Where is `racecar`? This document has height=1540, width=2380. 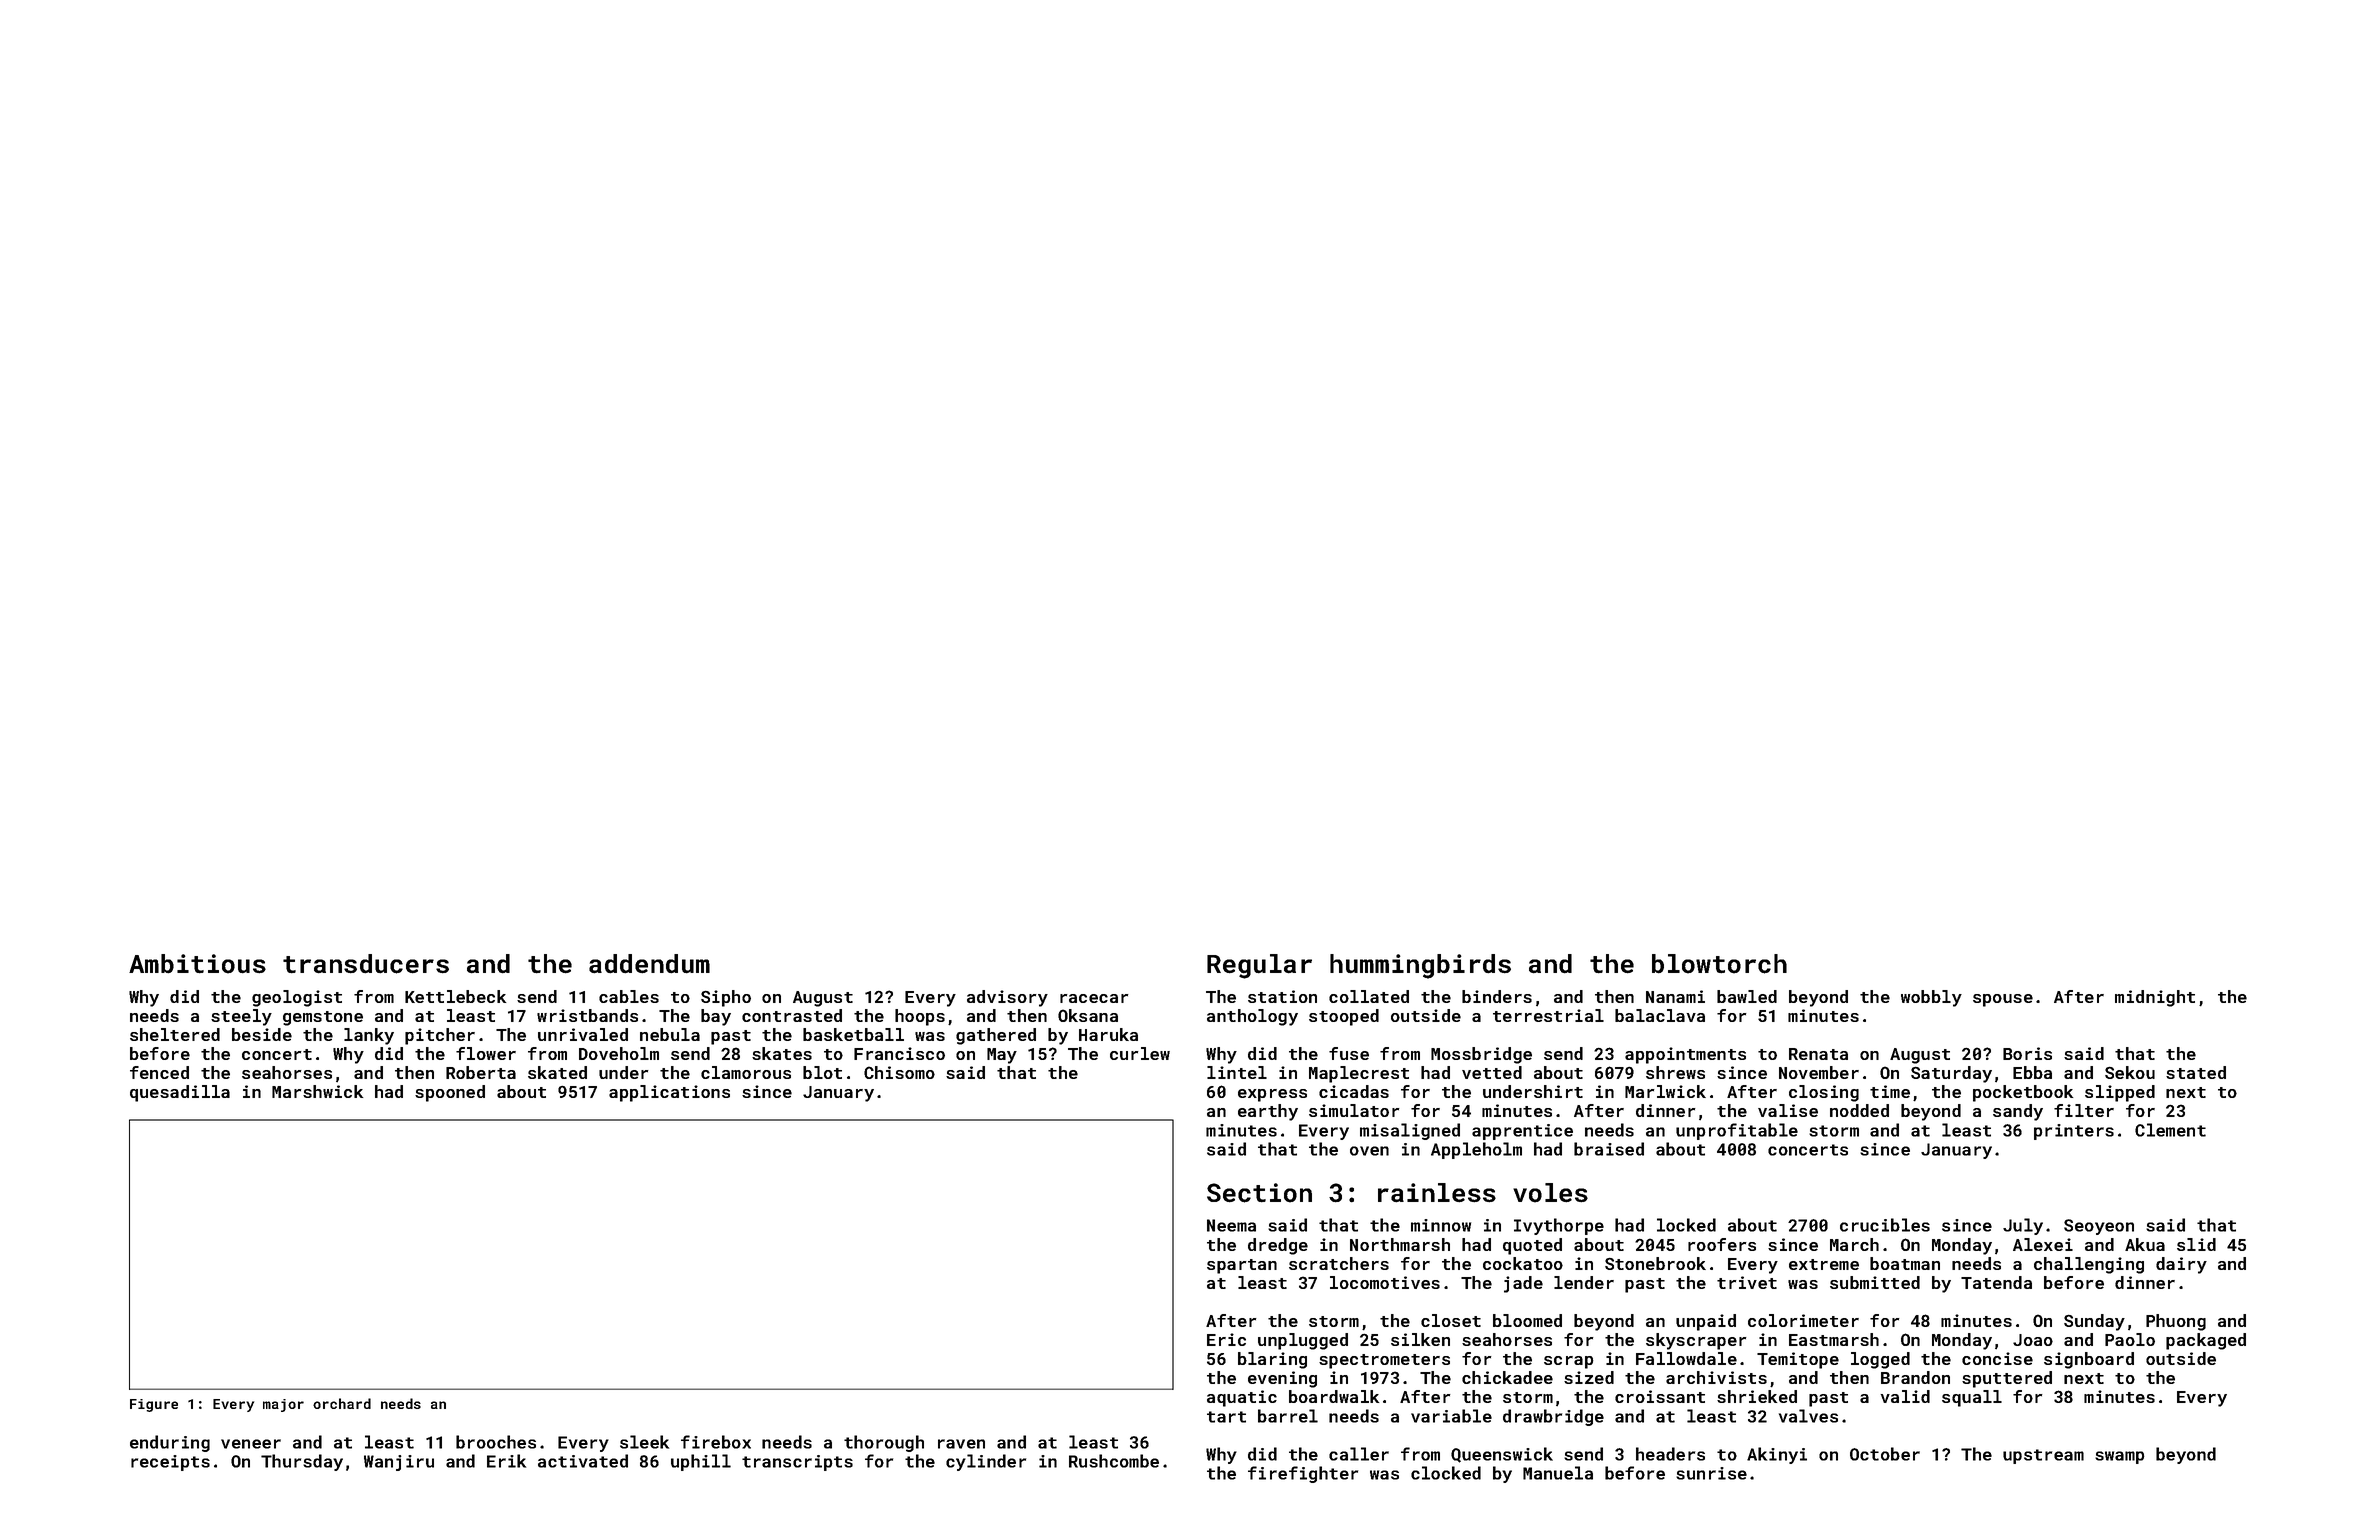
racecar is located at coordinates (1094, 998).
